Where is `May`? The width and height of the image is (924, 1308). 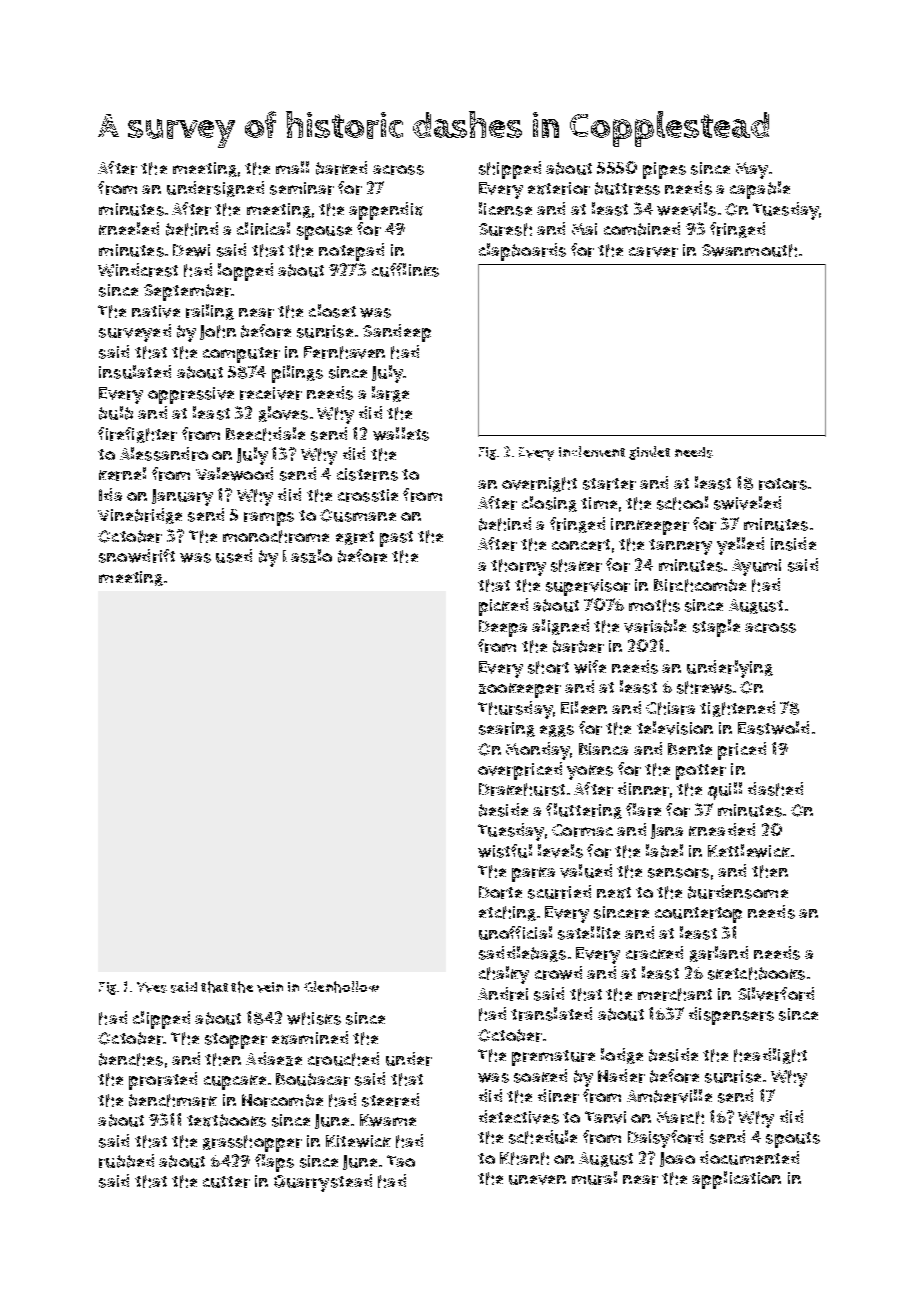 May is located at coordinates (752, 170).
